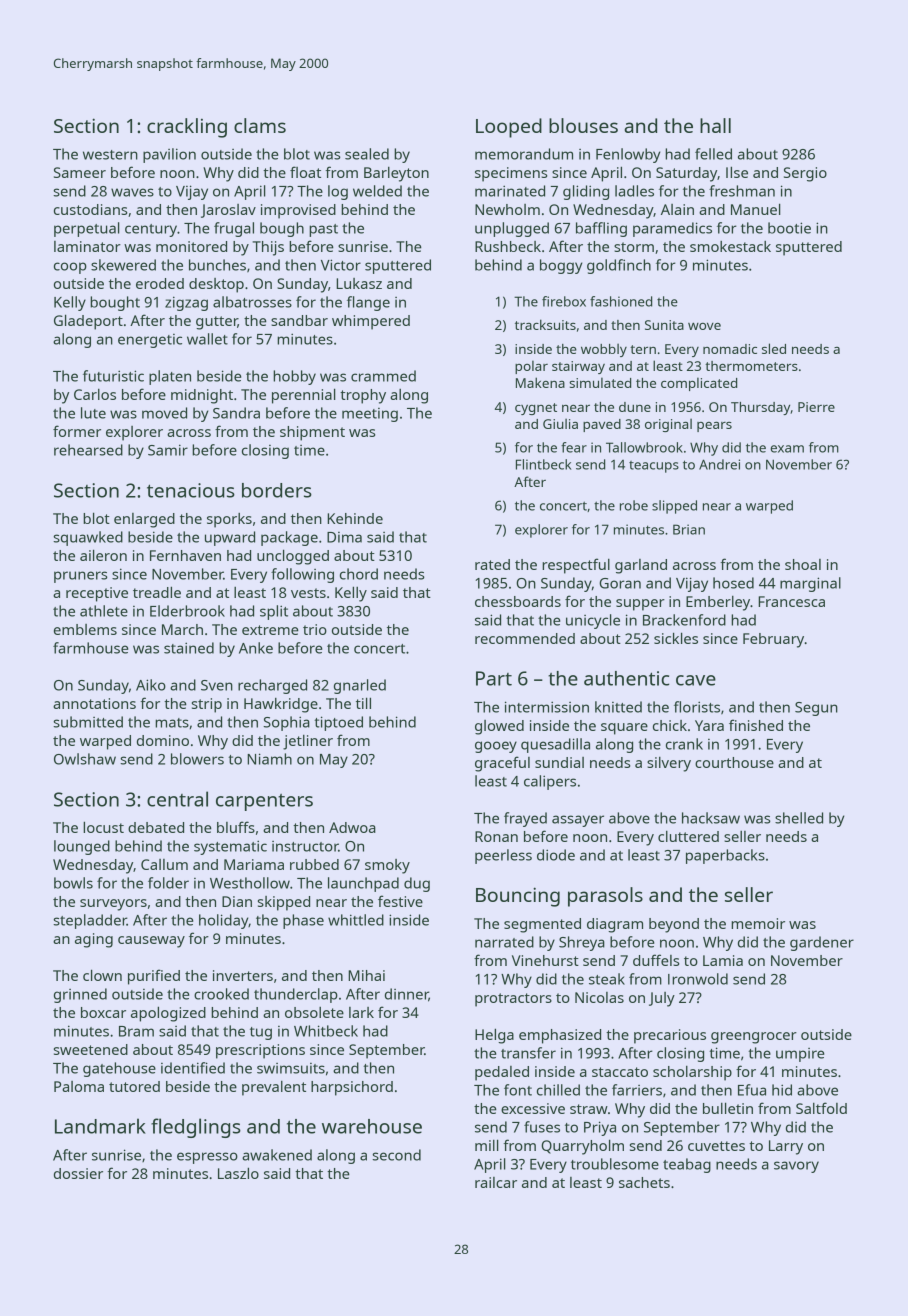 The width and height of the document is (908, 1316). What do you see at coordinates (191, 246) in the document?
I see `monitored` at bounding box center [191, 246].
